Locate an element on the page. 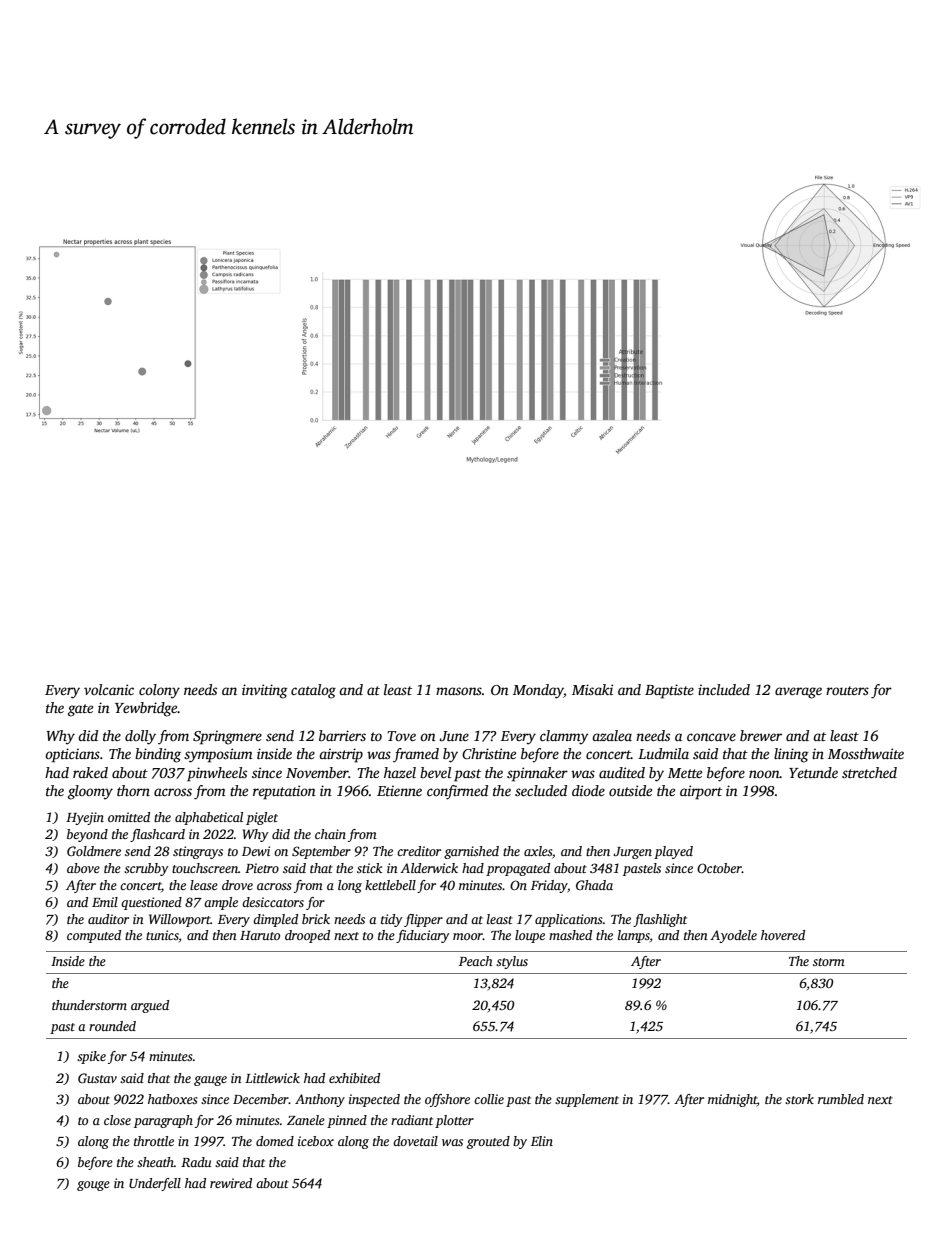 The image size is (952, 1233). Ayodele is located at coordinates (733, 936).
